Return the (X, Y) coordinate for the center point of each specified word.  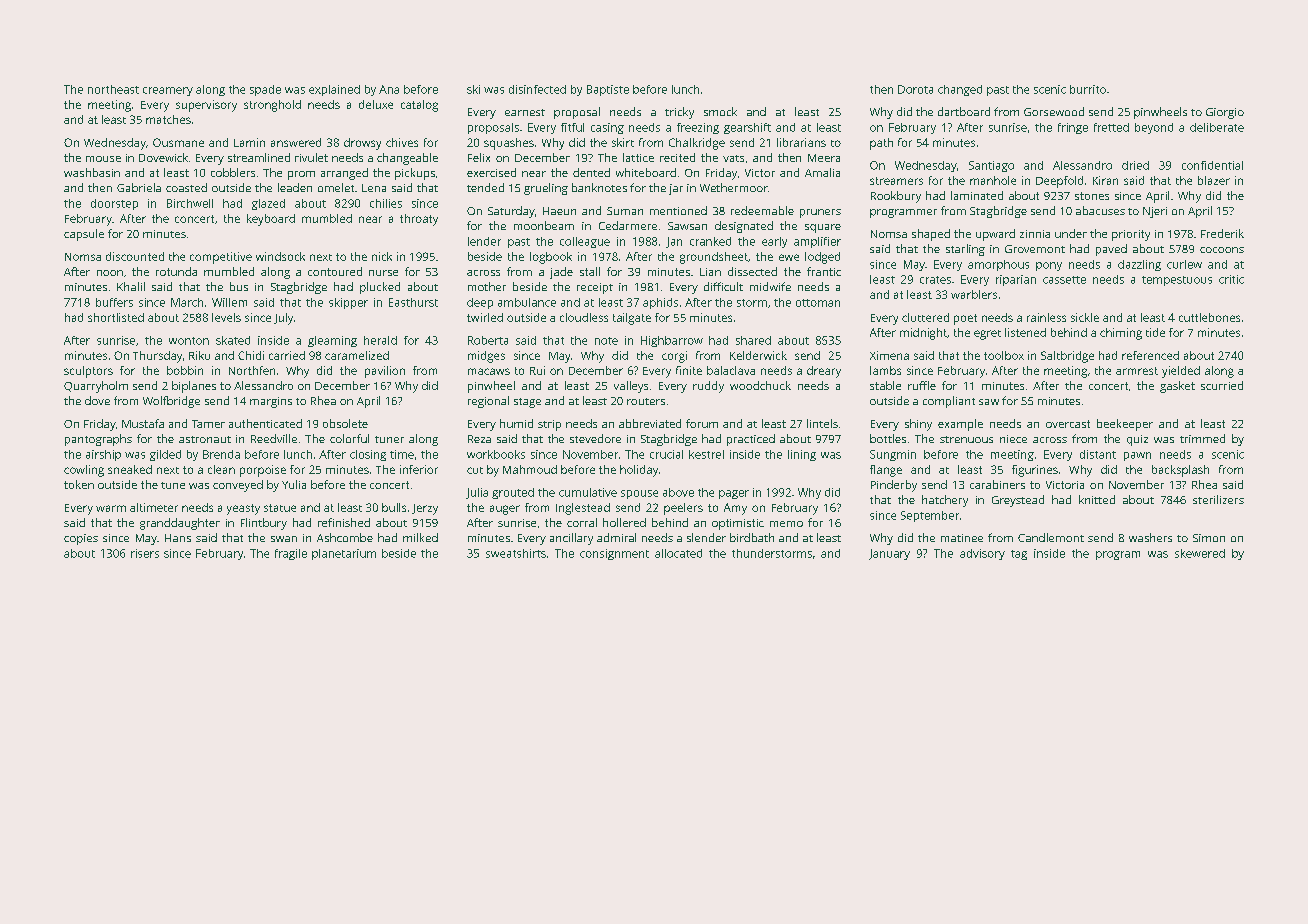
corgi (674, 357)
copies (81, 539)
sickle (1085, 317)
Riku (199, 355)
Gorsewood (1054, 111)
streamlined (259, 157)
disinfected (537, 89)
